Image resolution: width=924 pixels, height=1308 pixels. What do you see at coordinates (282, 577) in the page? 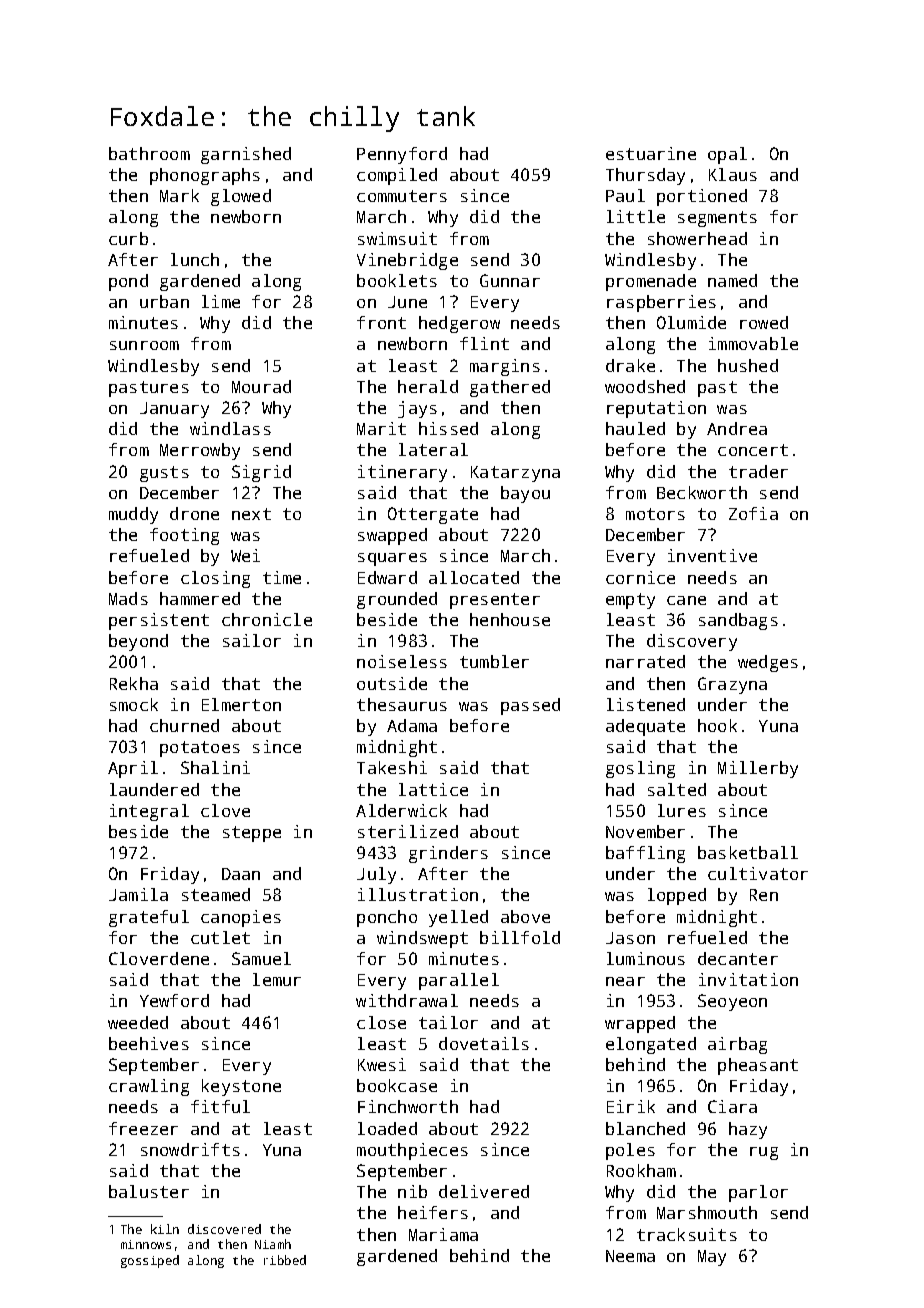
I see `time` at bounding box center [282, 577].
